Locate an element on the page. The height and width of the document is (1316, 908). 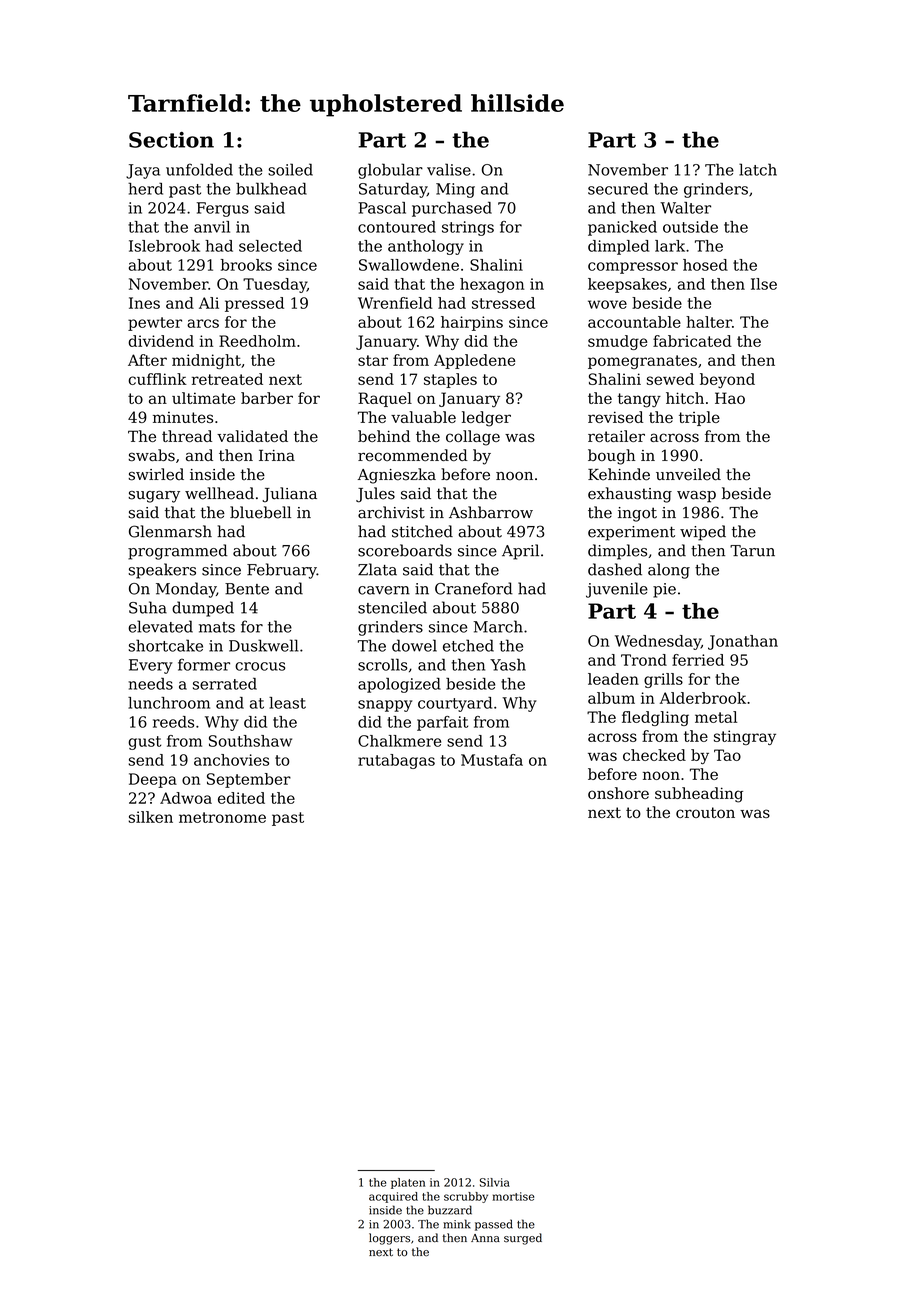
cavern is located at coordinates (384, 590).
